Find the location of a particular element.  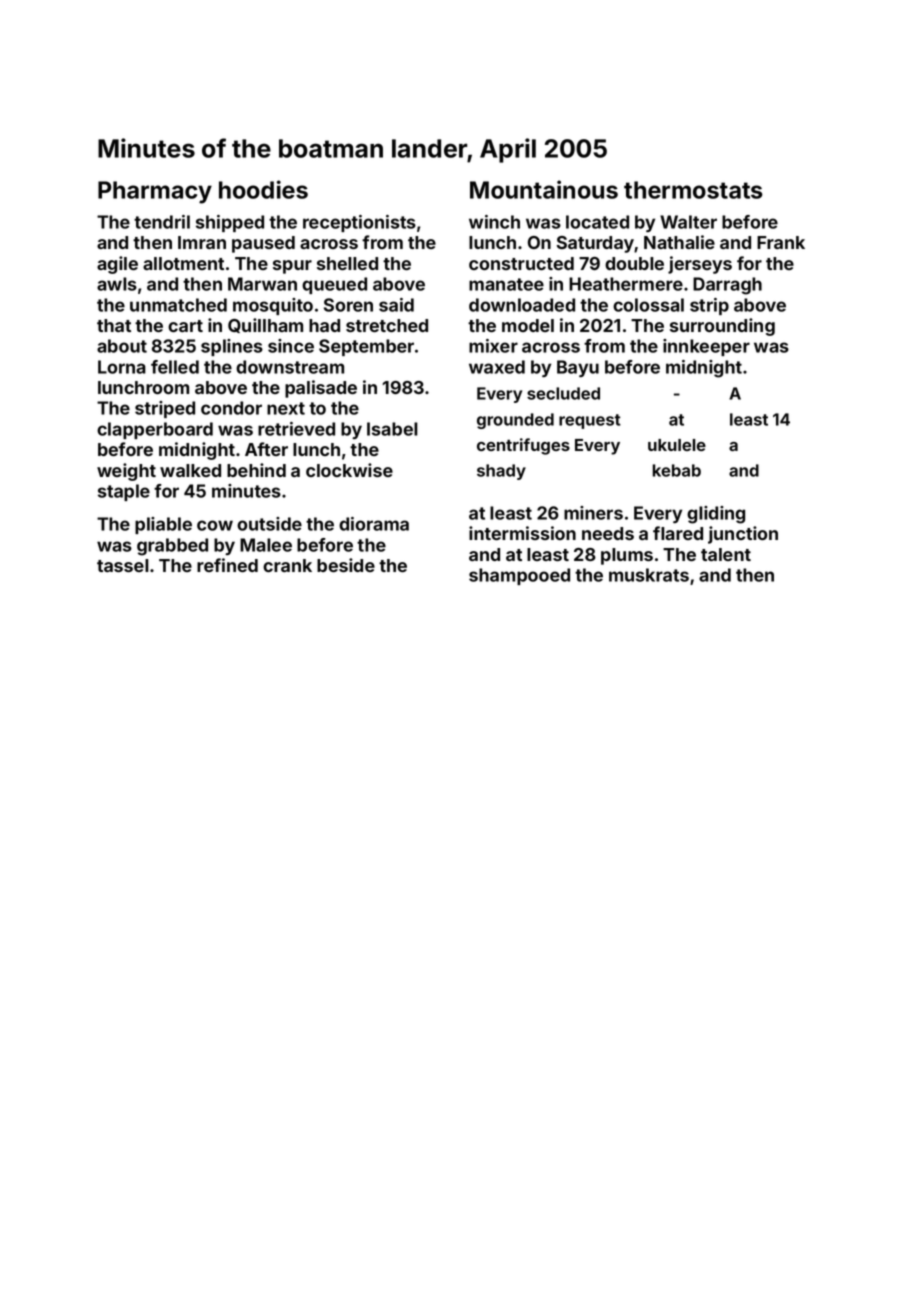

hoodies is located at coordinates (263, 189).
